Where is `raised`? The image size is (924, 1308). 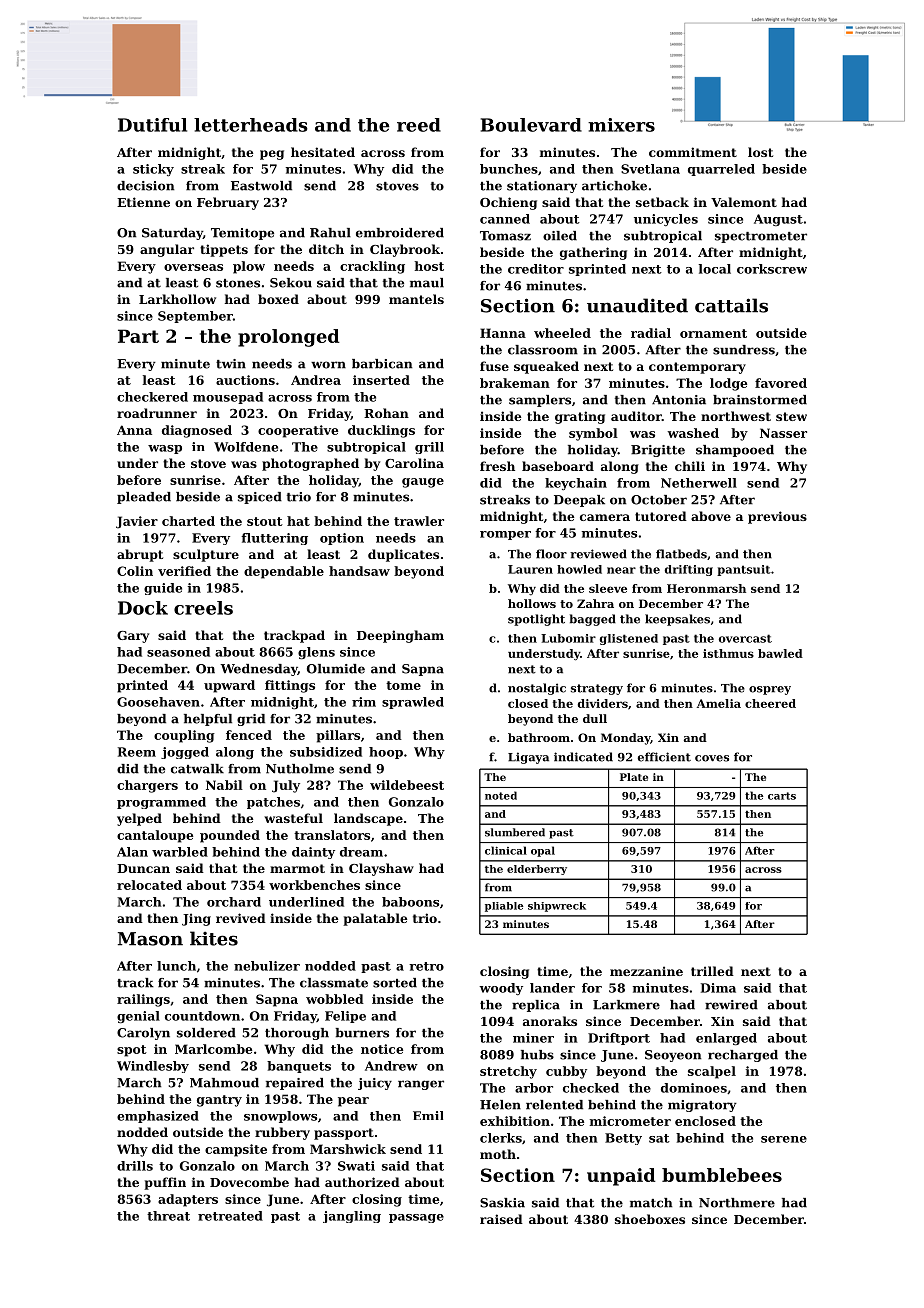
raised is located at coordinates (501, 1219).
